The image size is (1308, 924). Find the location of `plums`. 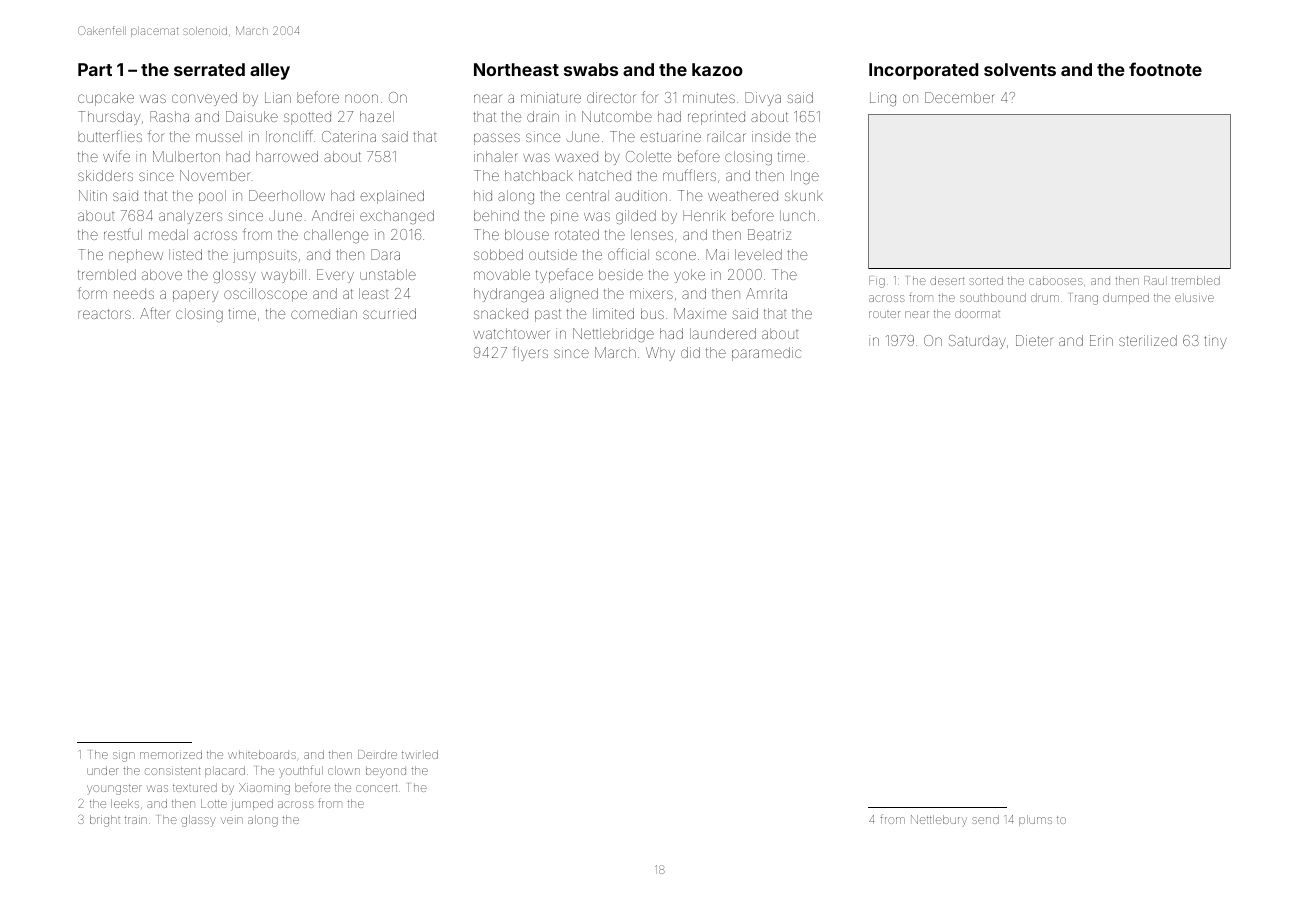

plums is located at coordinates (1035, 820).
